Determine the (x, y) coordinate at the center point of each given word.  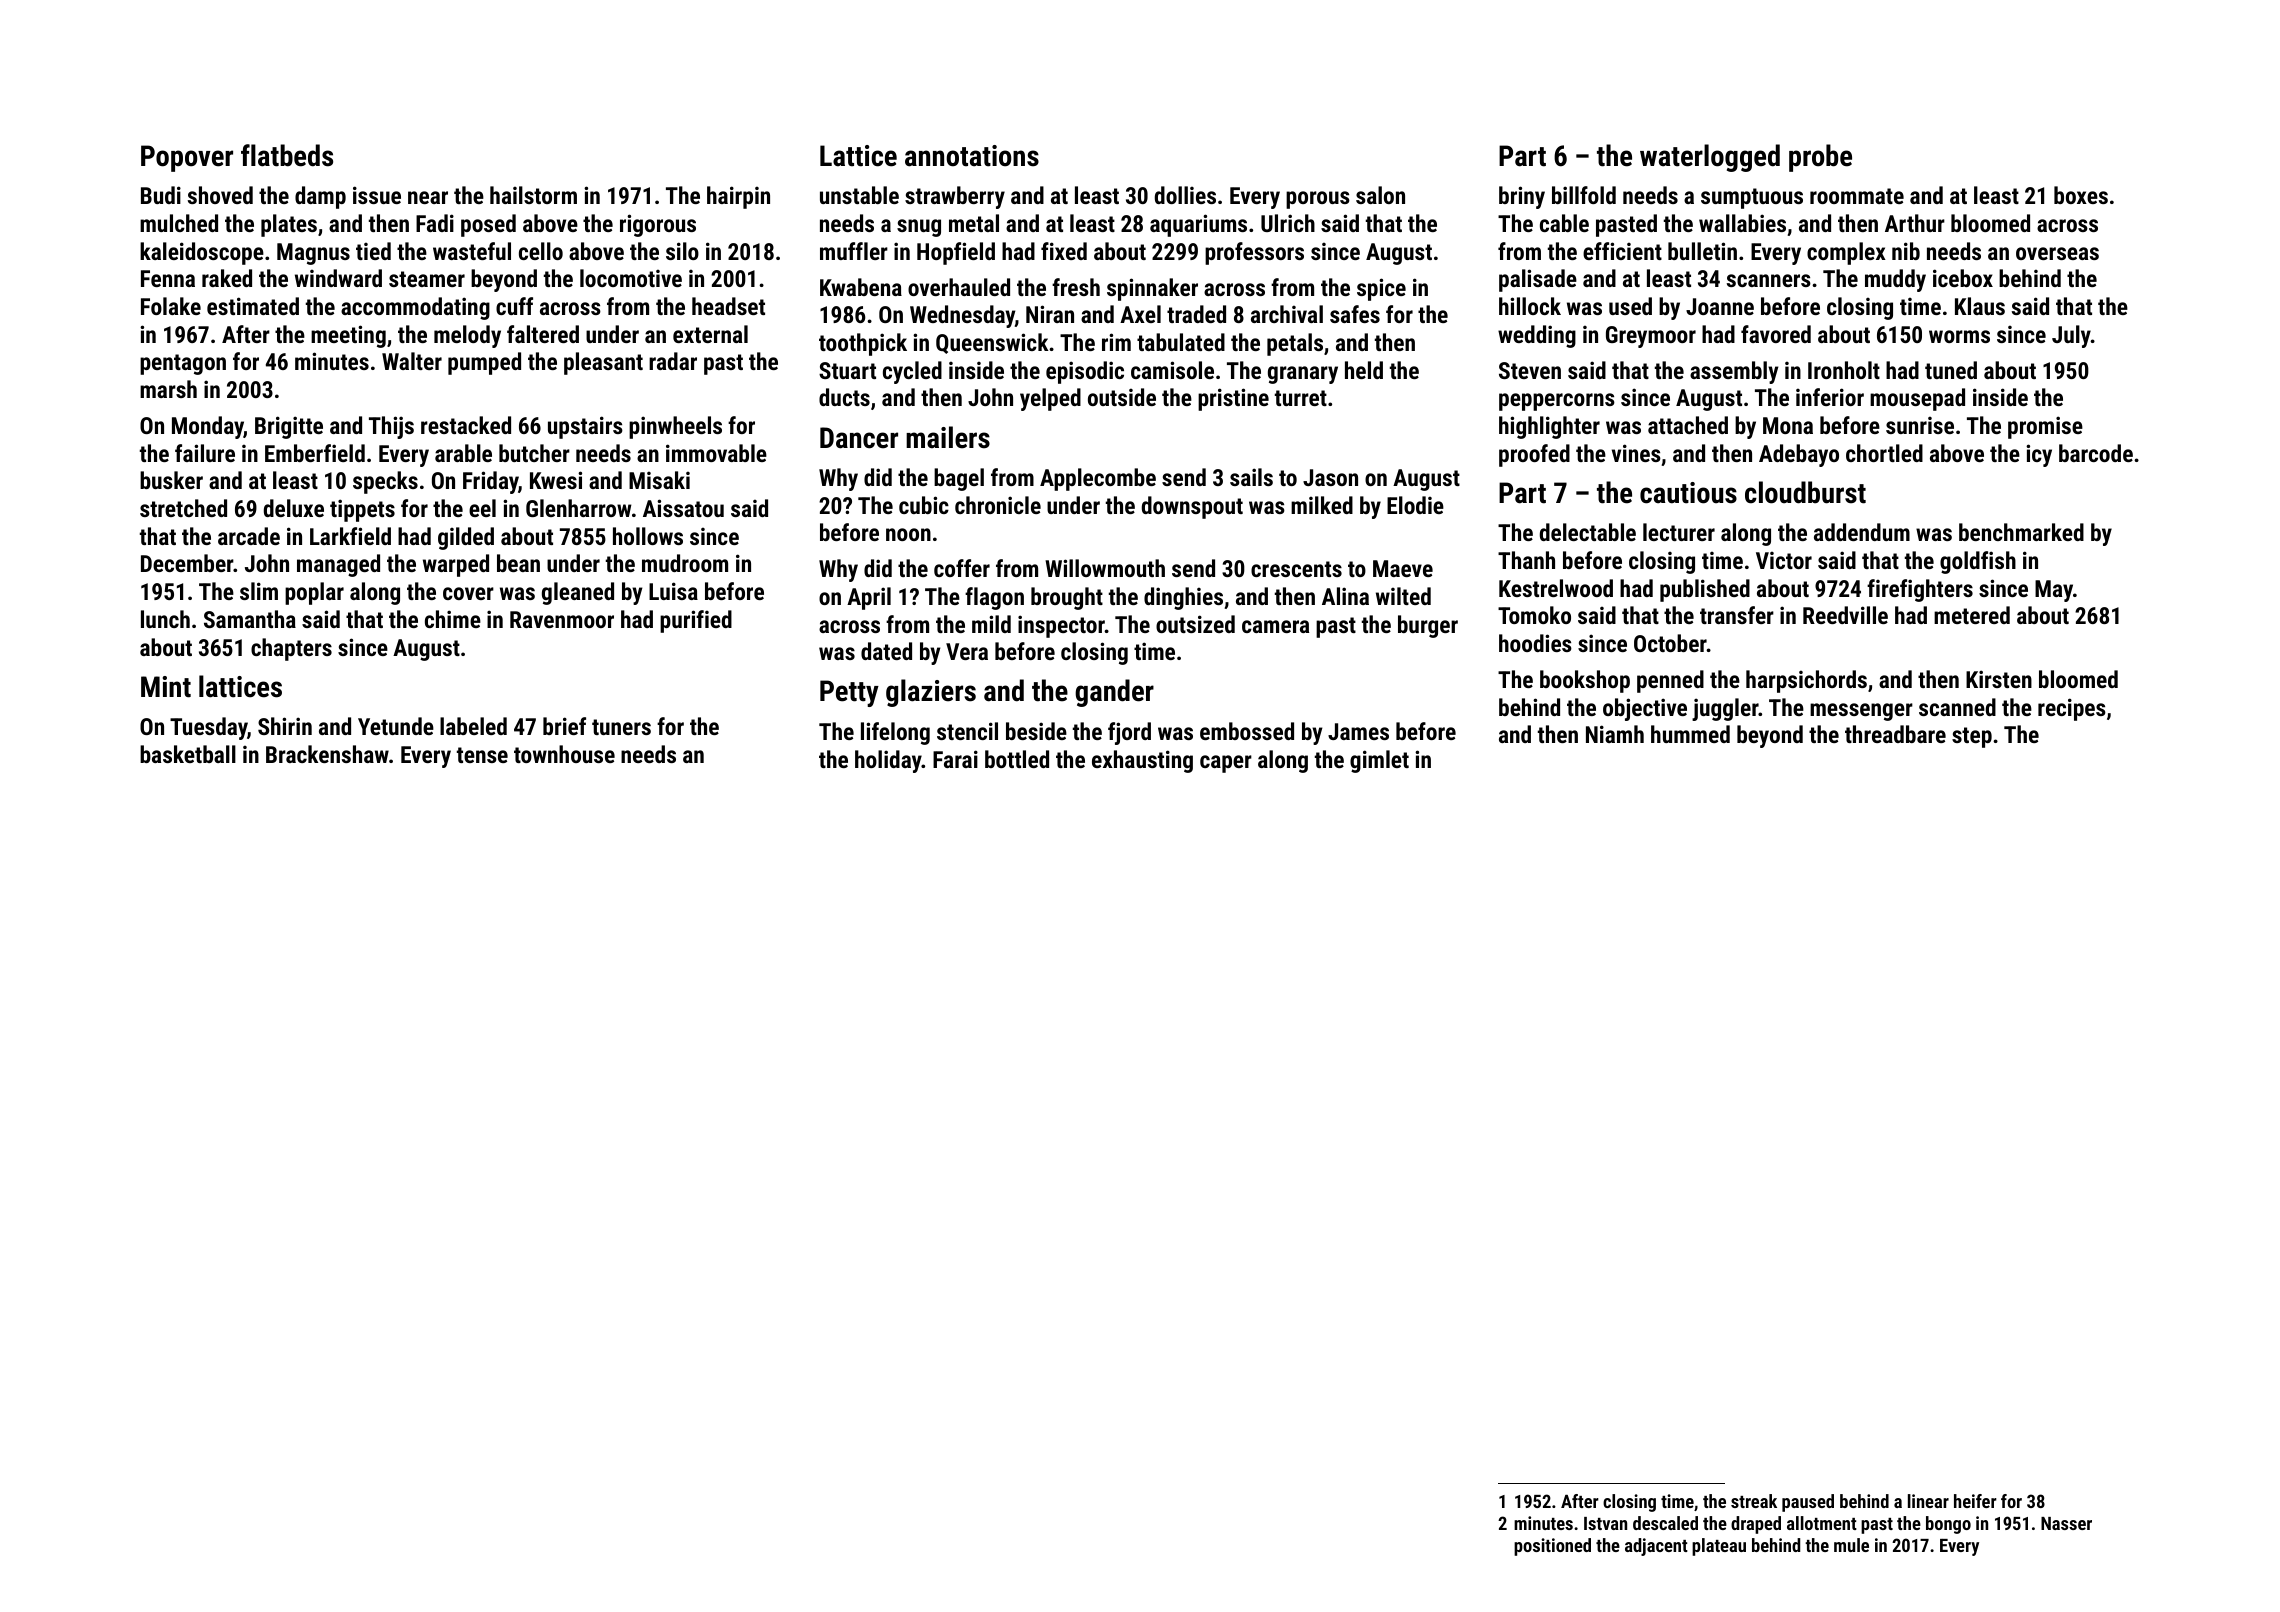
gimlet (1379, 761)
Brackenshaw (327, 754)
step (1972, 737)
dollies (1185, 195)
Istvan (1605, 1523)
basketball (188, 754)
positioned (1552, 1547)
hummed (1690, 734)
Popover (187, 158)
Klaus (1980, 306)
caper (1226, 764)
